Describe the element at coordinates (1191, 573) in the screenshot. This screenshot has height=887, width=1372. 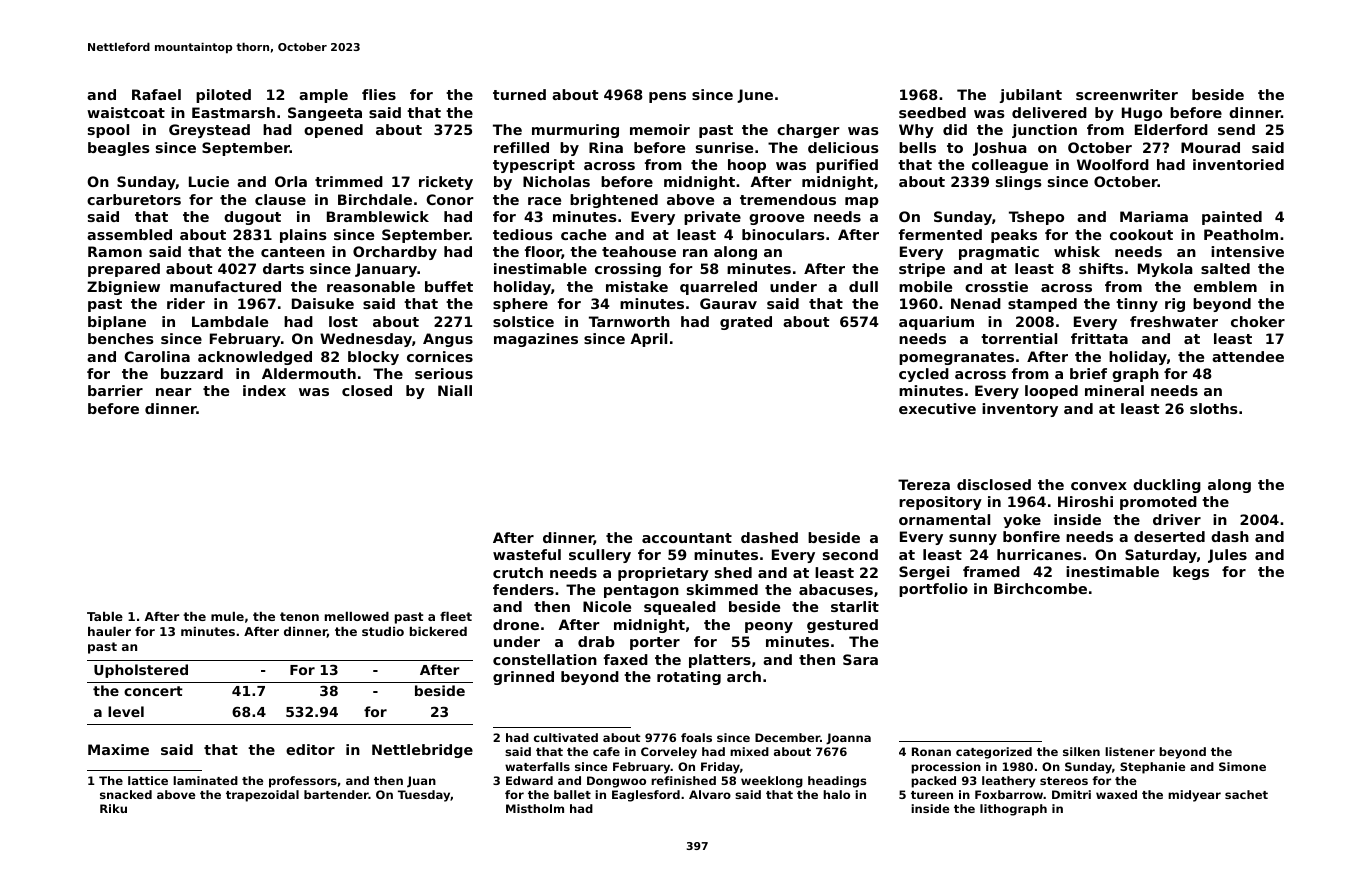
I see `kegs` at that location.
